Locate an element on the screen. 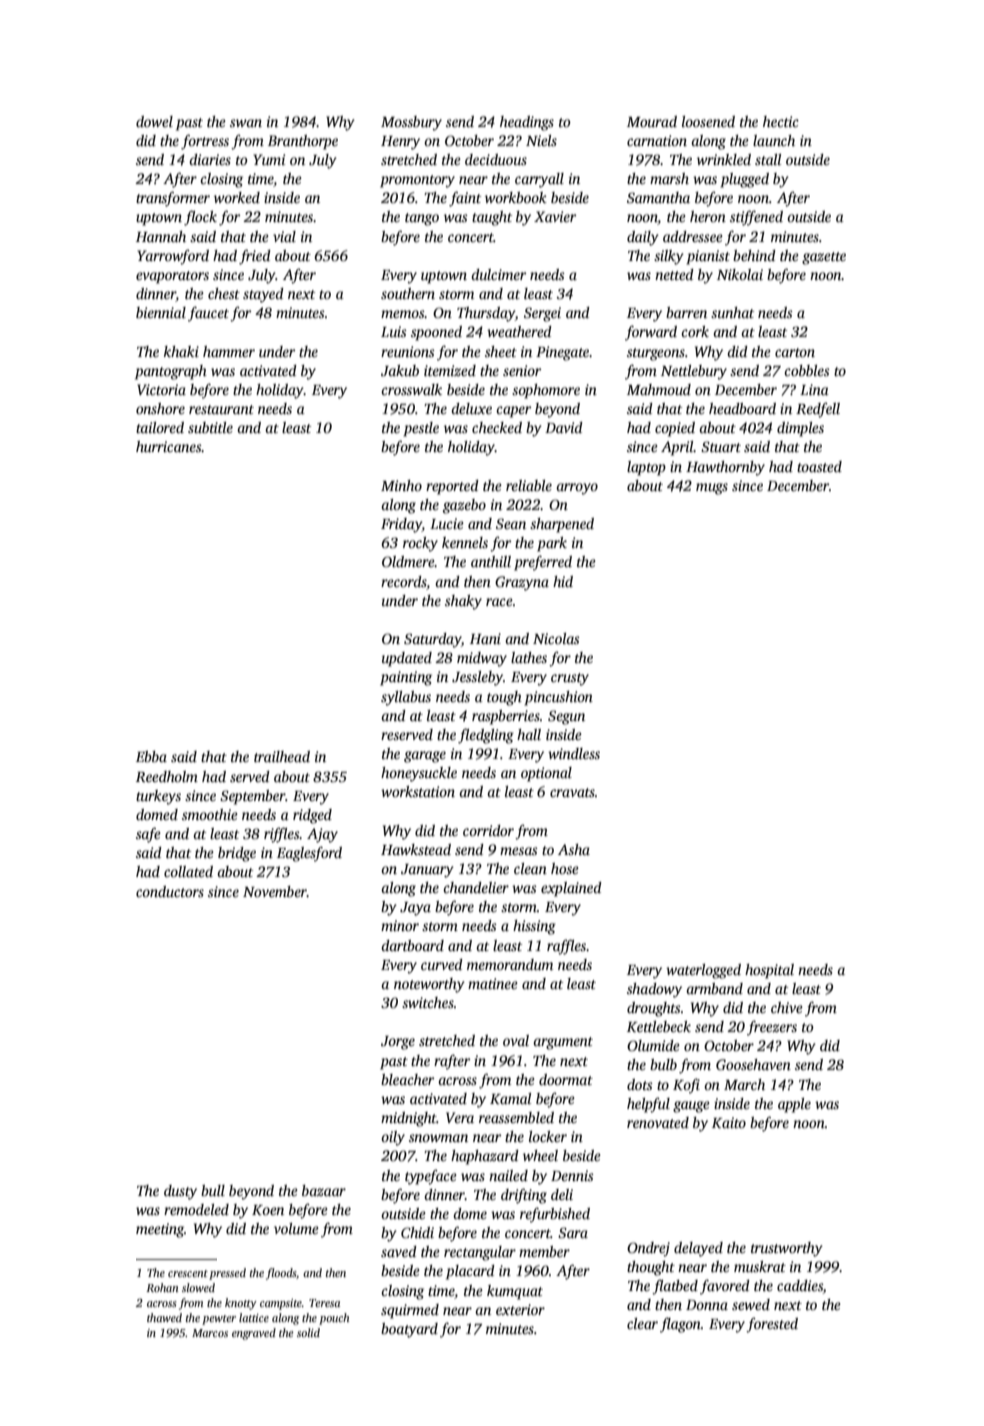 This screenshot has height=1426, width=984. volume is located at coordinates (296, 1228).
